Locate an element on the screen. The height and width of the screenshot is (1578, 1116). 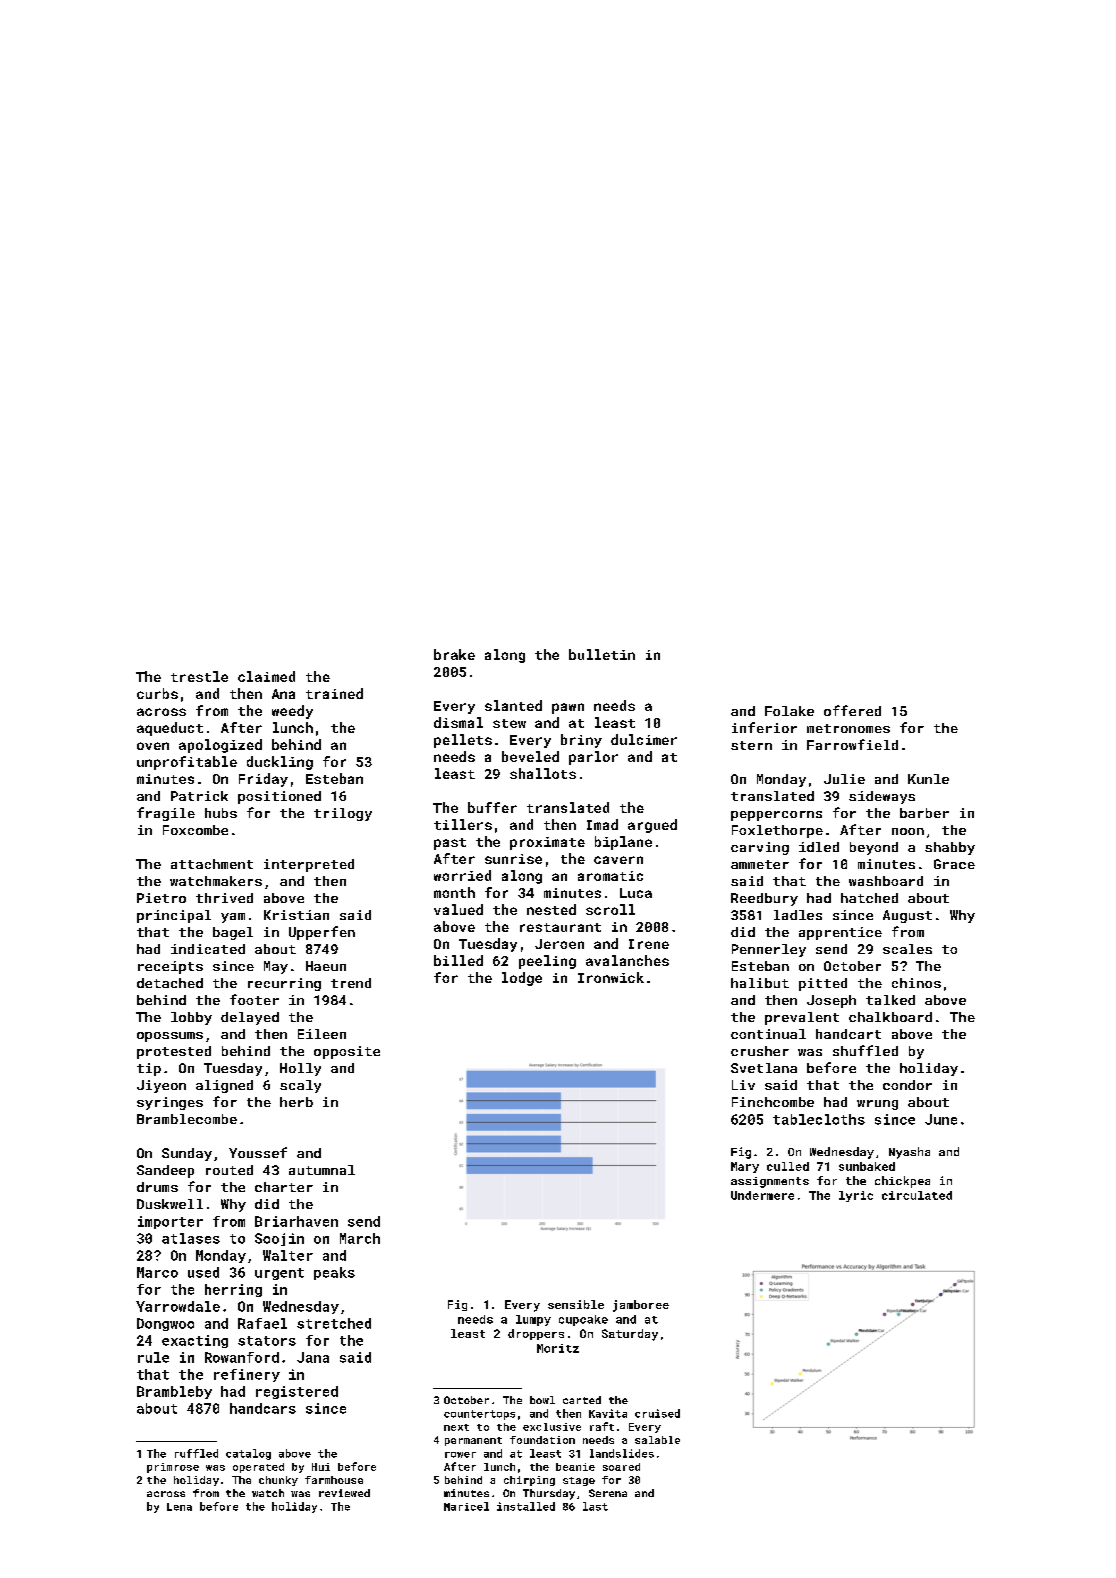
idled is located at coordinates (819, 847).
